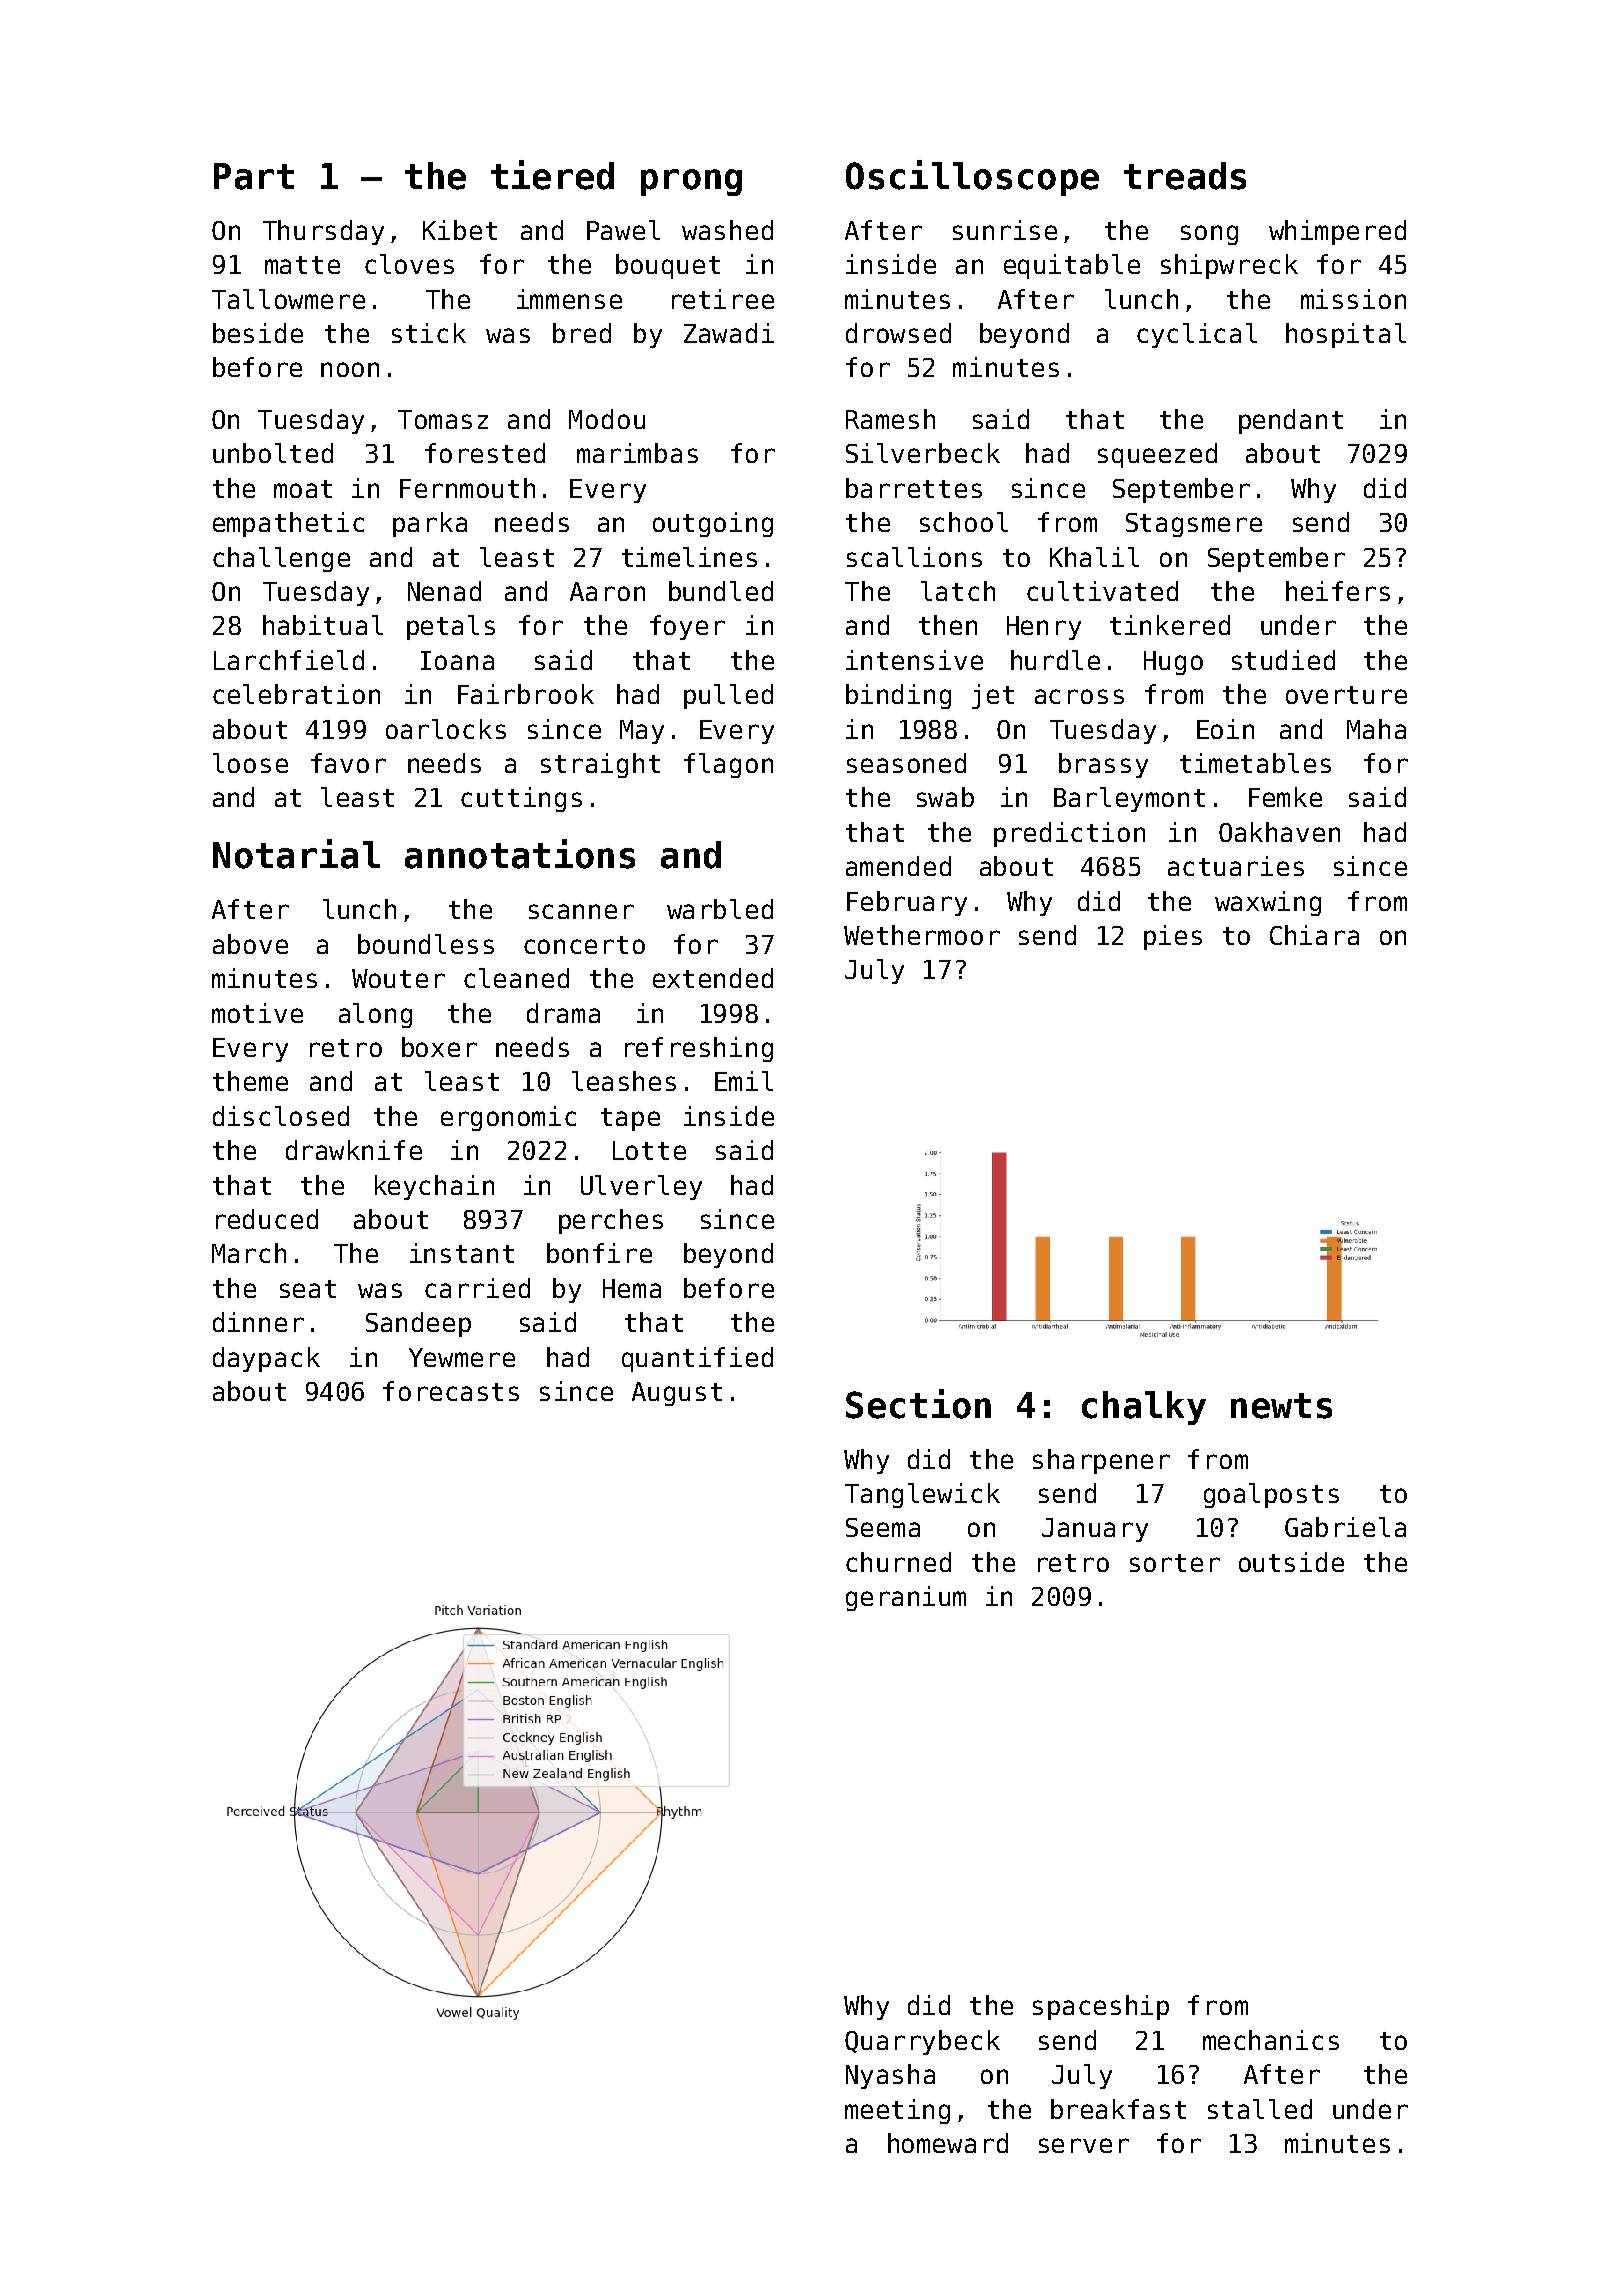 The height and width of the document is (2292, 1620). What do you see at coordinates (607, 419) in the document?
I see `Modou` at bounding box center [607, 419].
